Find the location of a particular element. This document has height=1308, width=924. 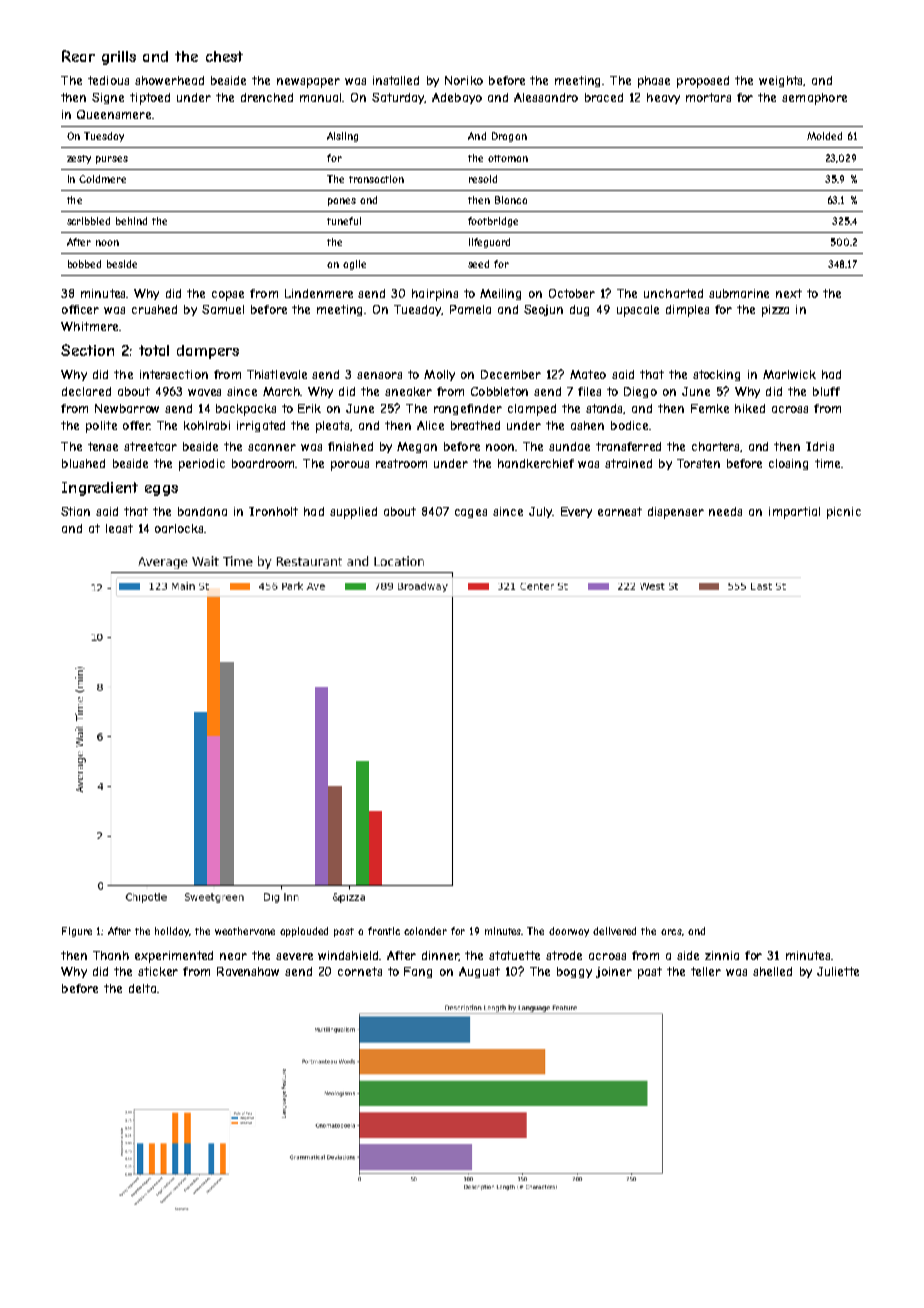

Thanh is located at coordinates (111, 955).
